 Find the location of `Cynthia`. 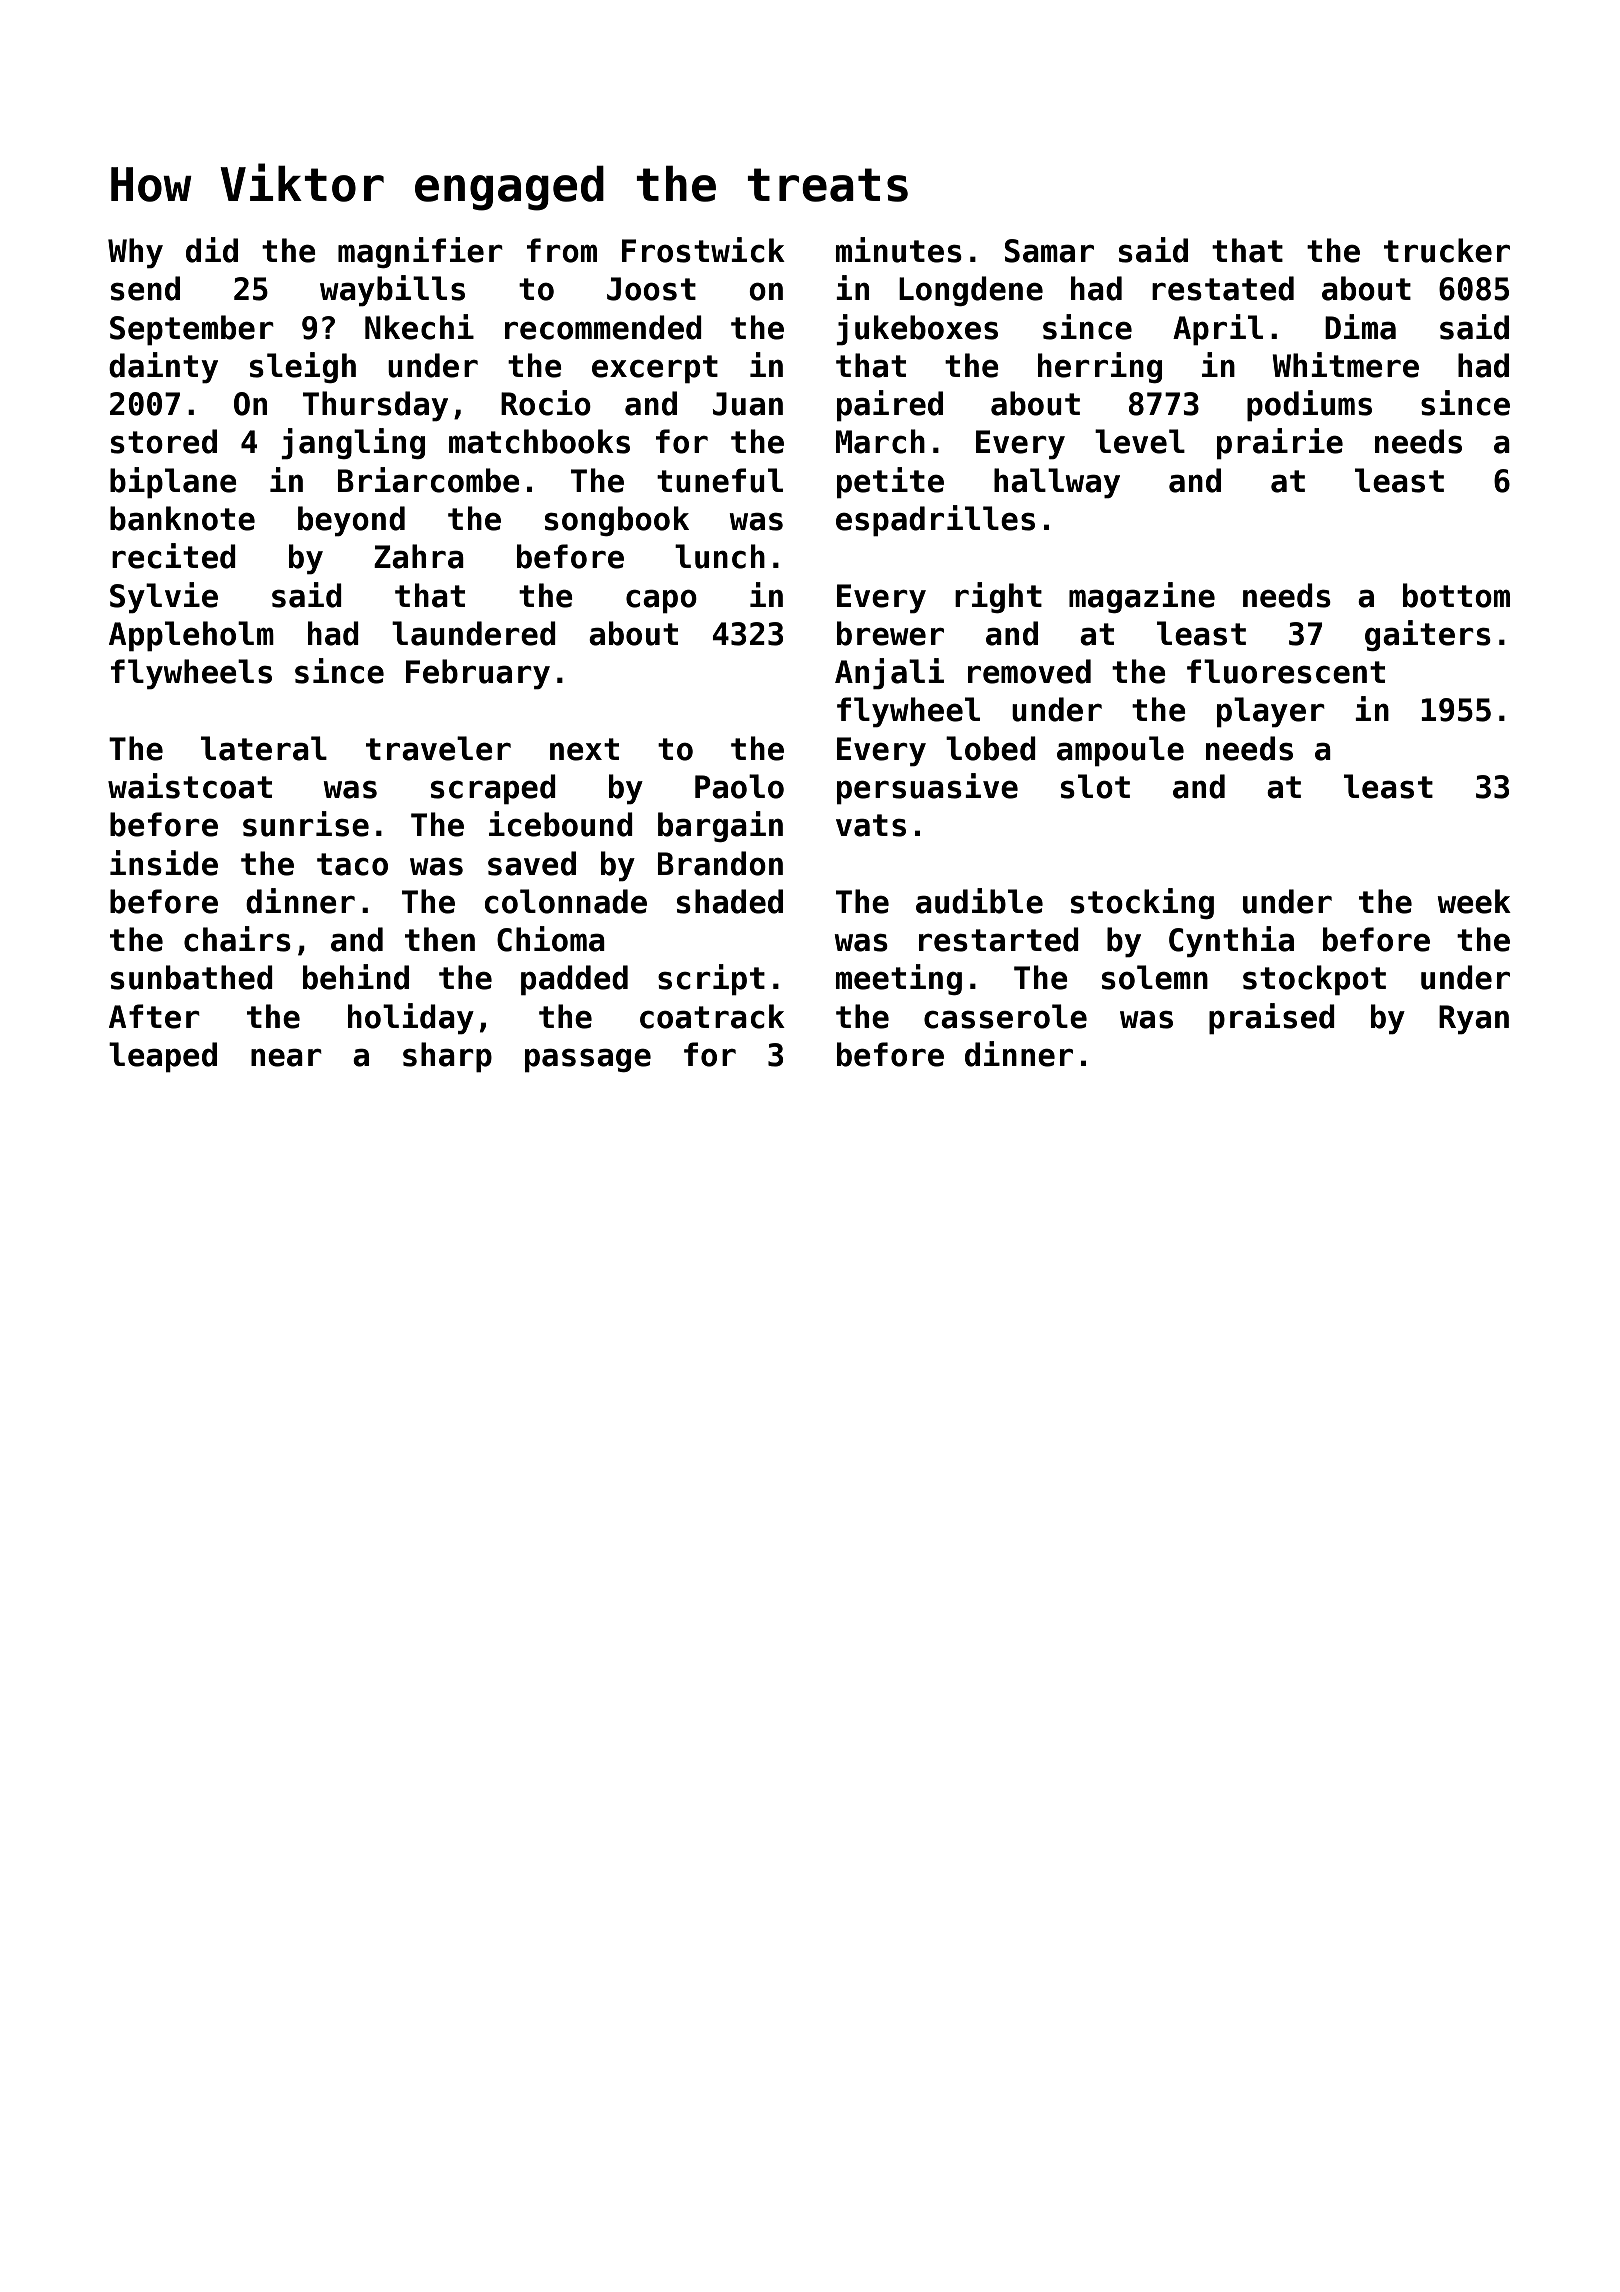

Cynthia is located at coordinates (1231, 942).
